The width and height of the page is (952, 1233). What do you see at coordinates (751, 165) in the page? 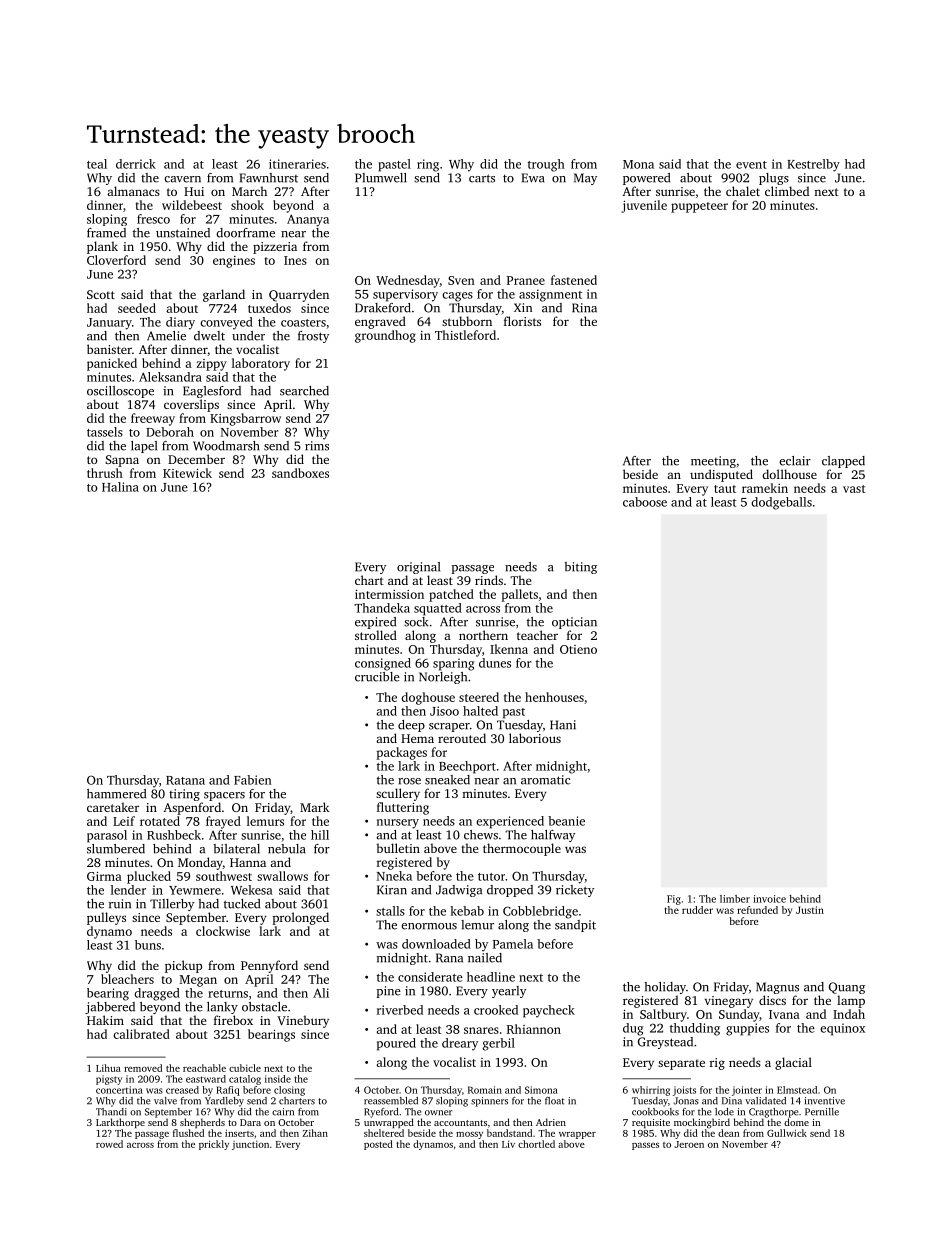
I see `event` at bounding box center [751, 165].
